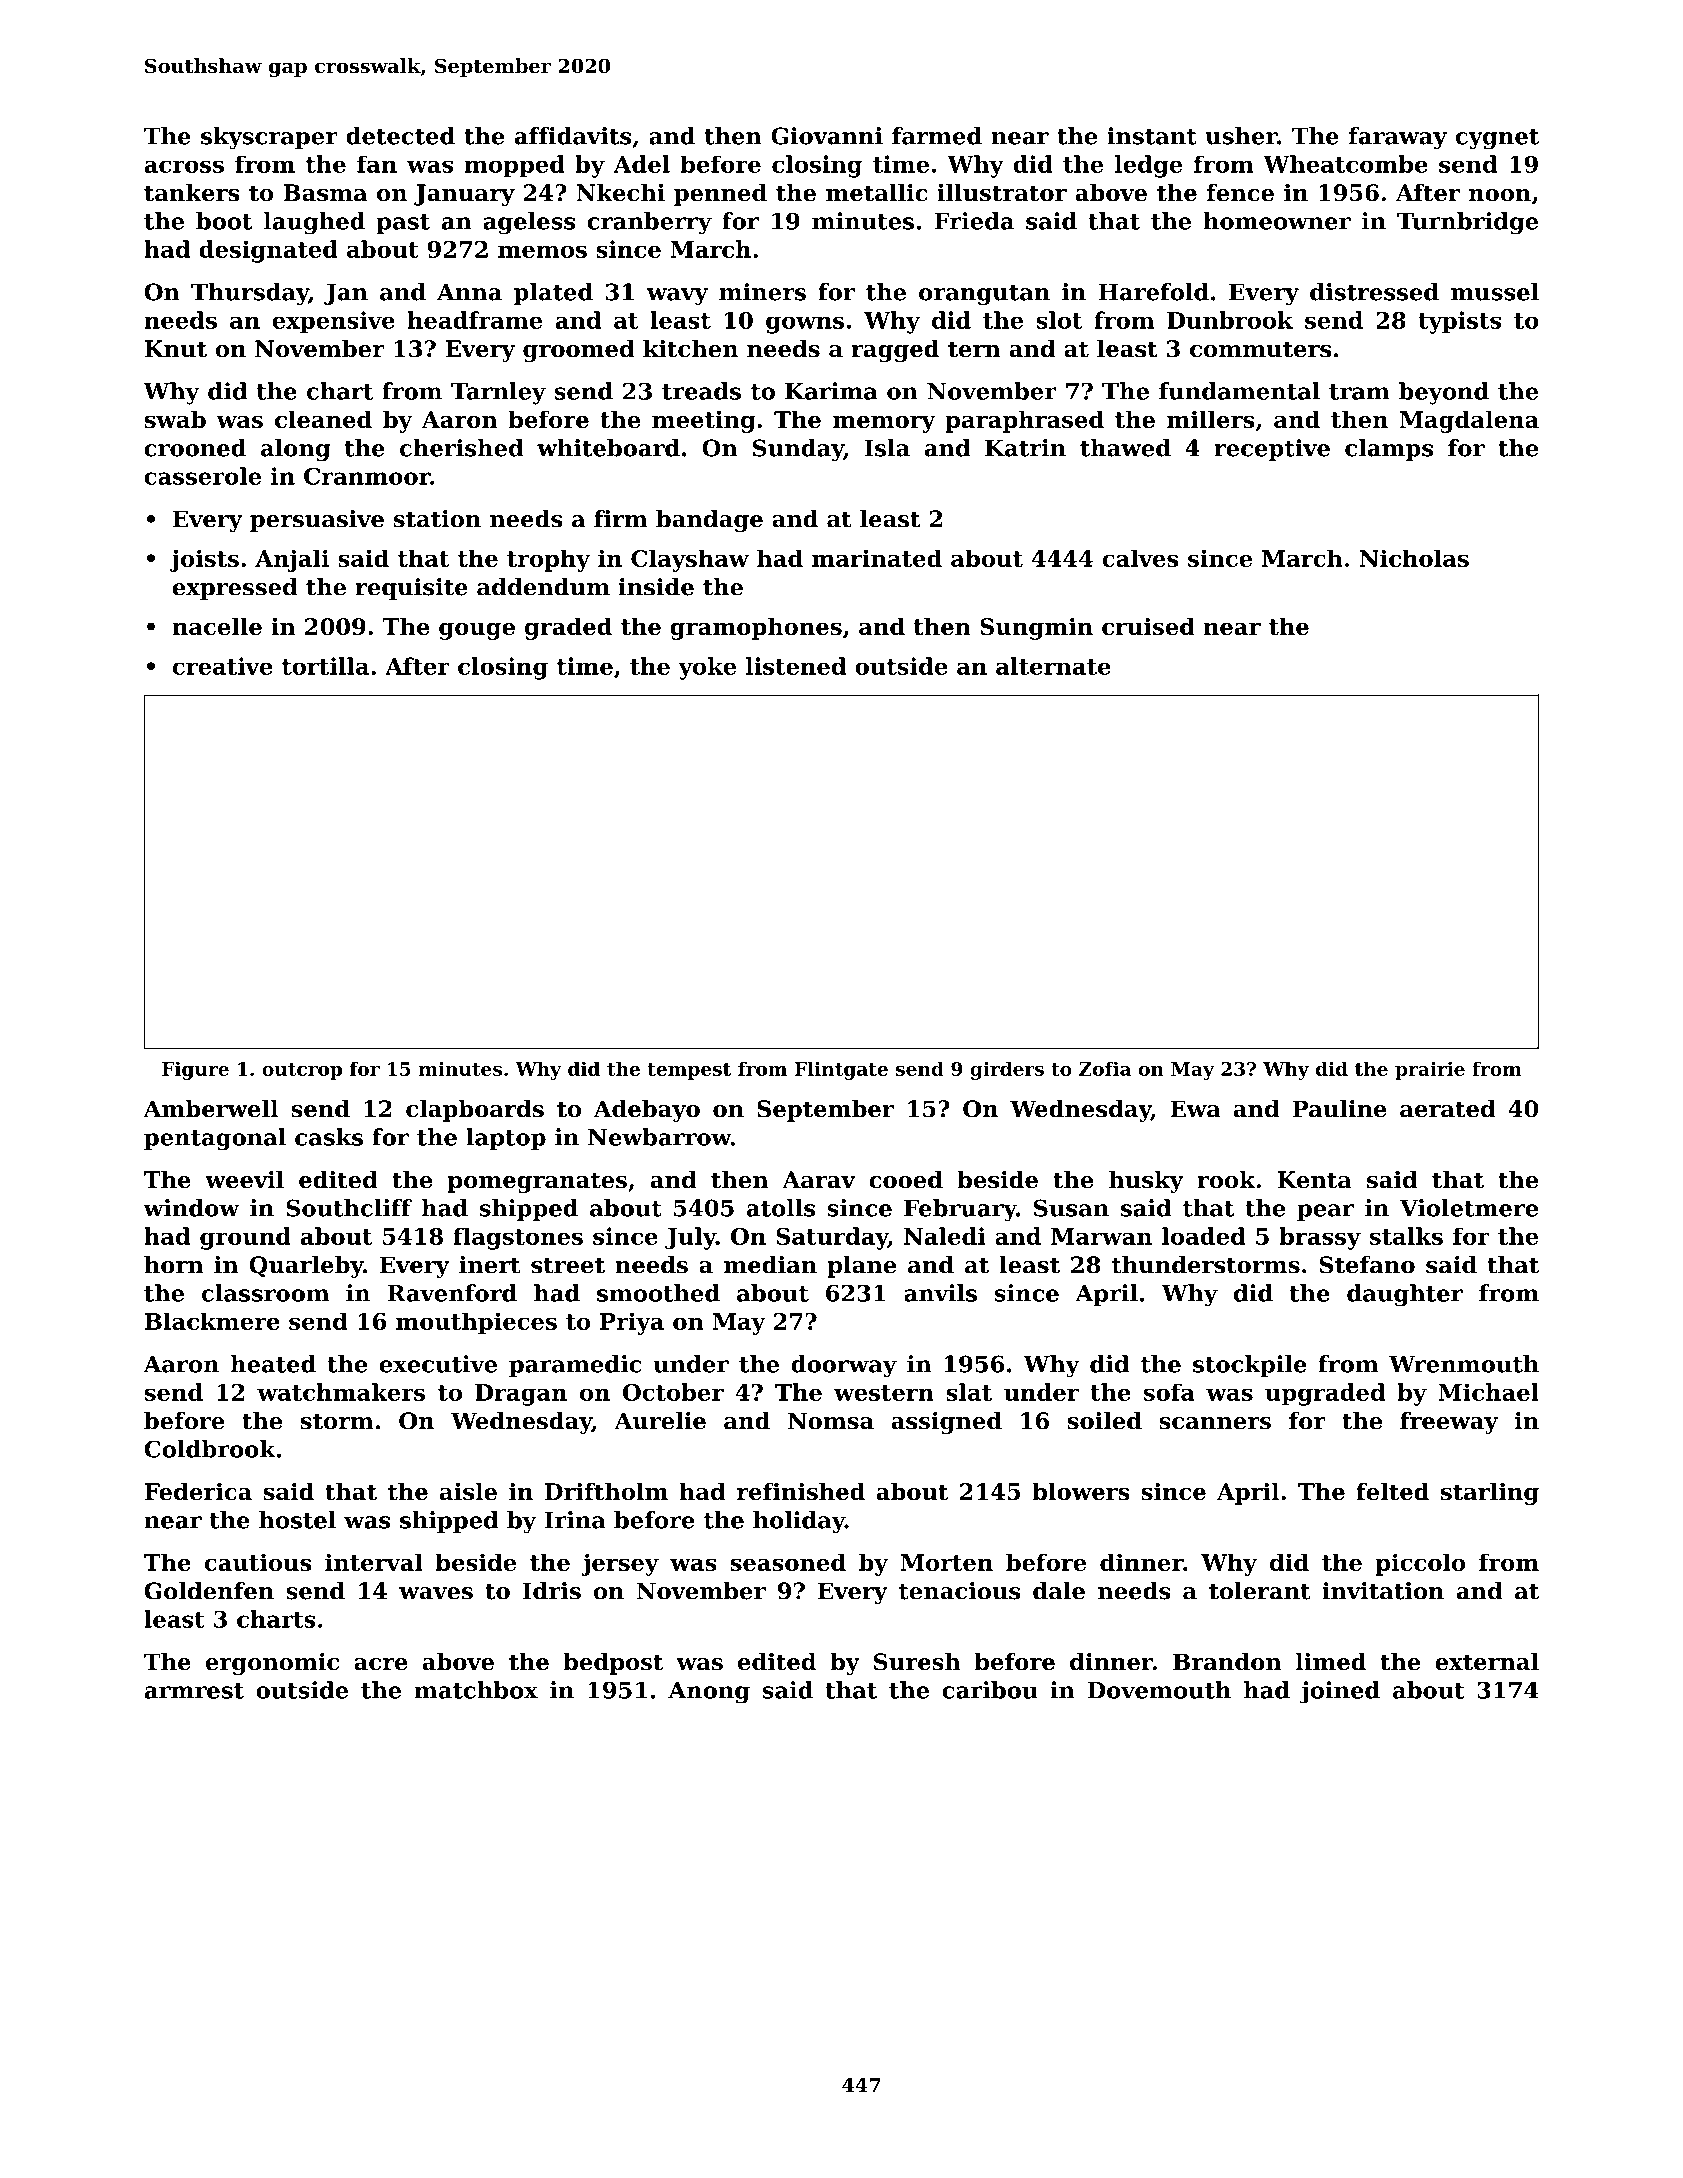  Describe the element at coordinates (223, 666) in the page. I see `creative` at that location.
